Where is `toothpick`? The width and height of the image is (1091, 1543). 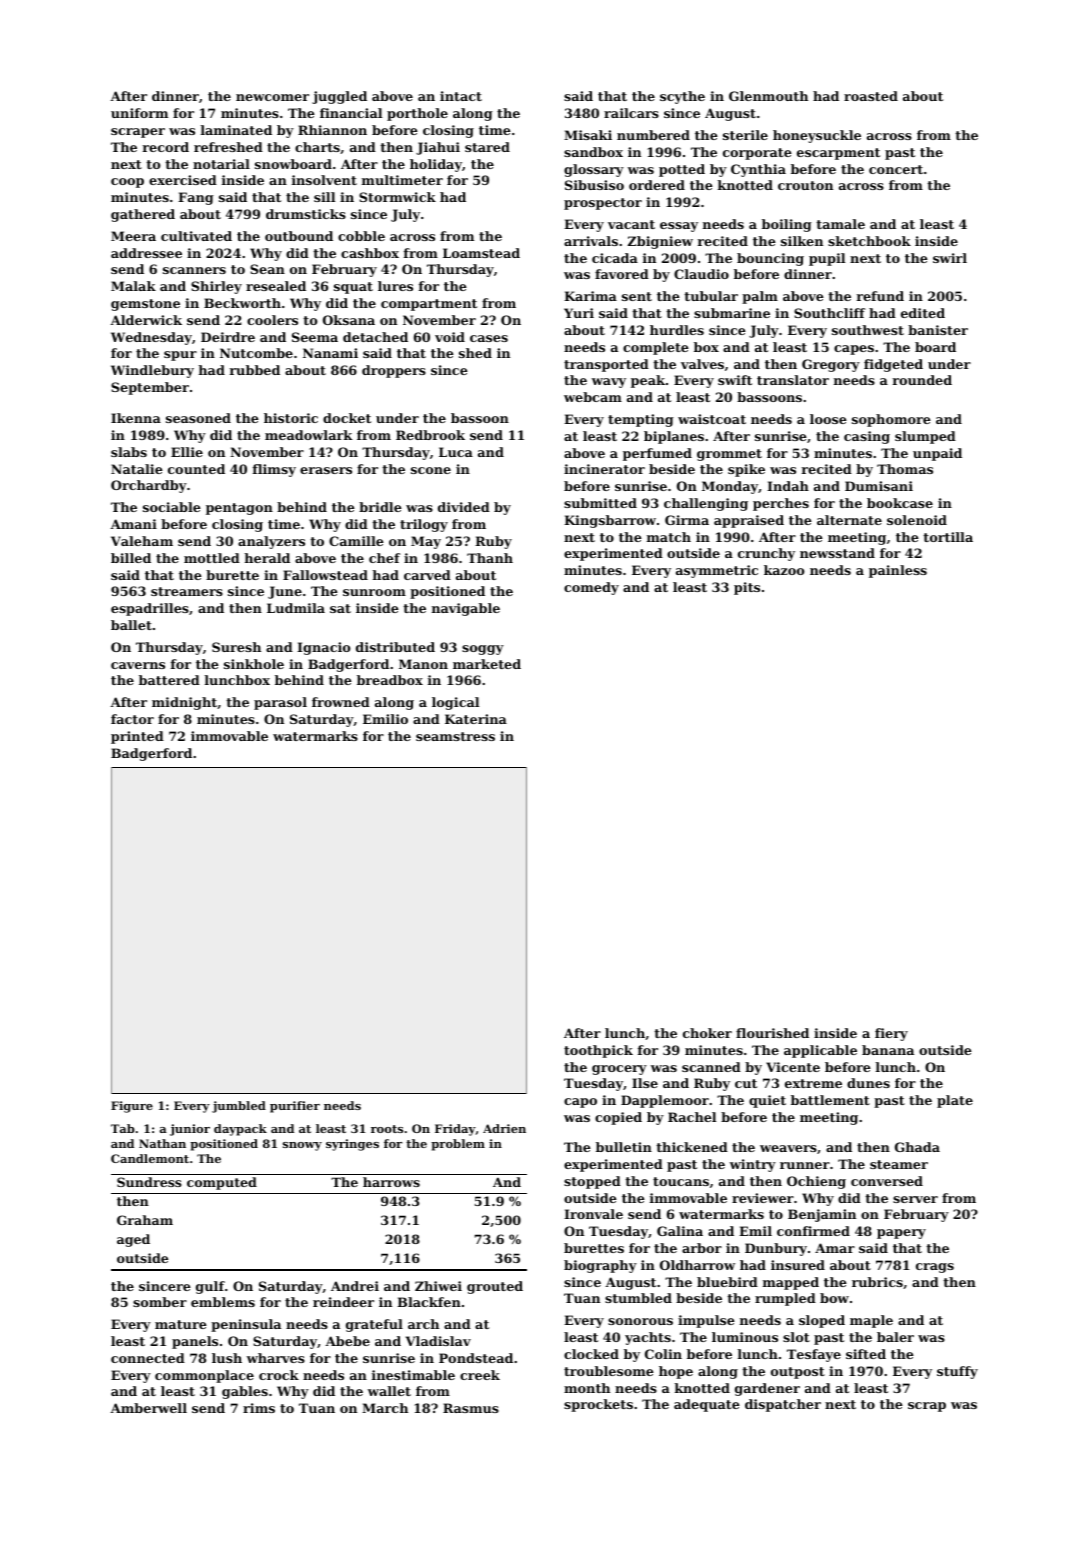
toothpick is located at coordinates (598, 1051).
